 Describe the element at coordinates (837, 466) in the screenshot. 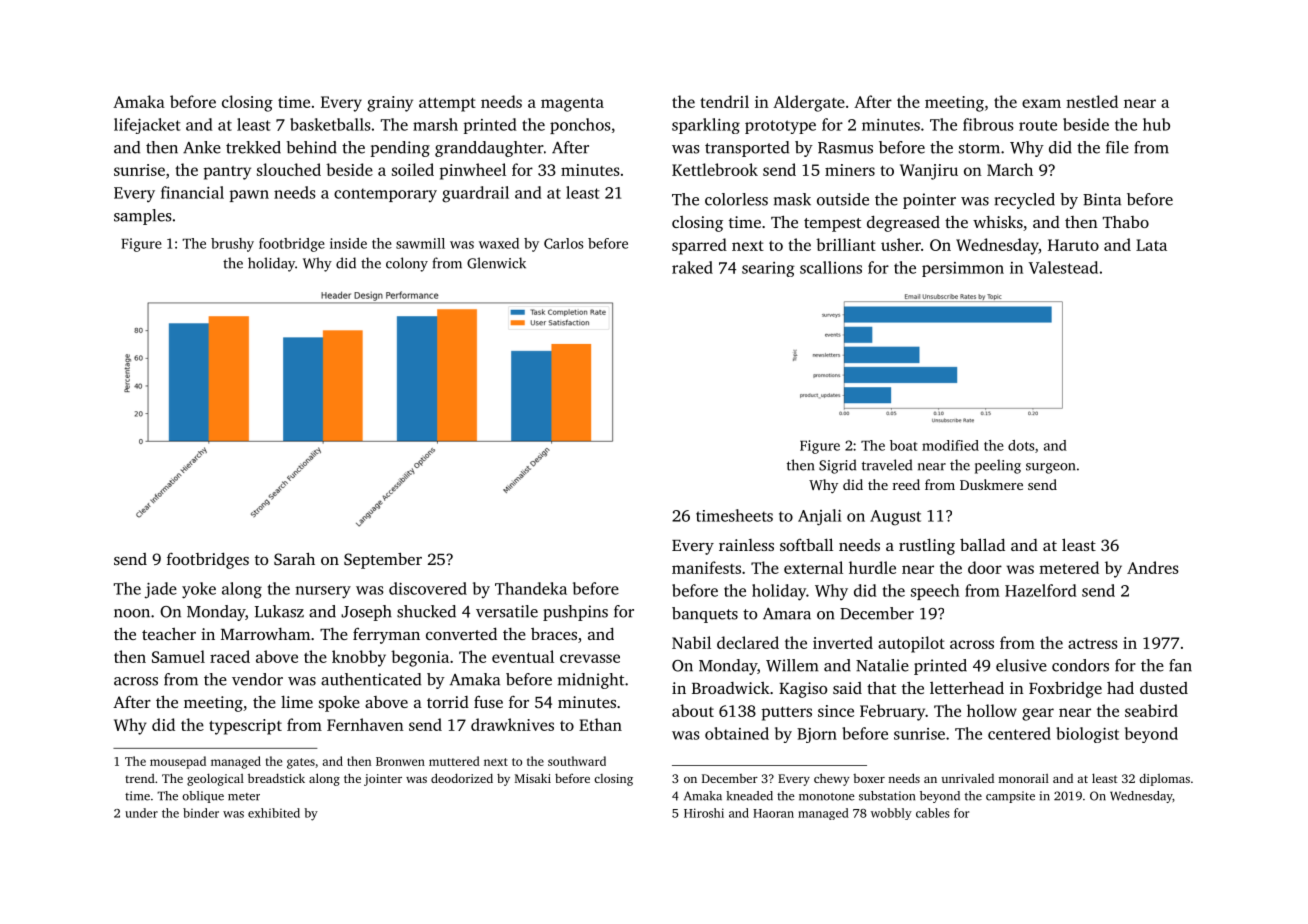

I see `Sigrid` at that location.
